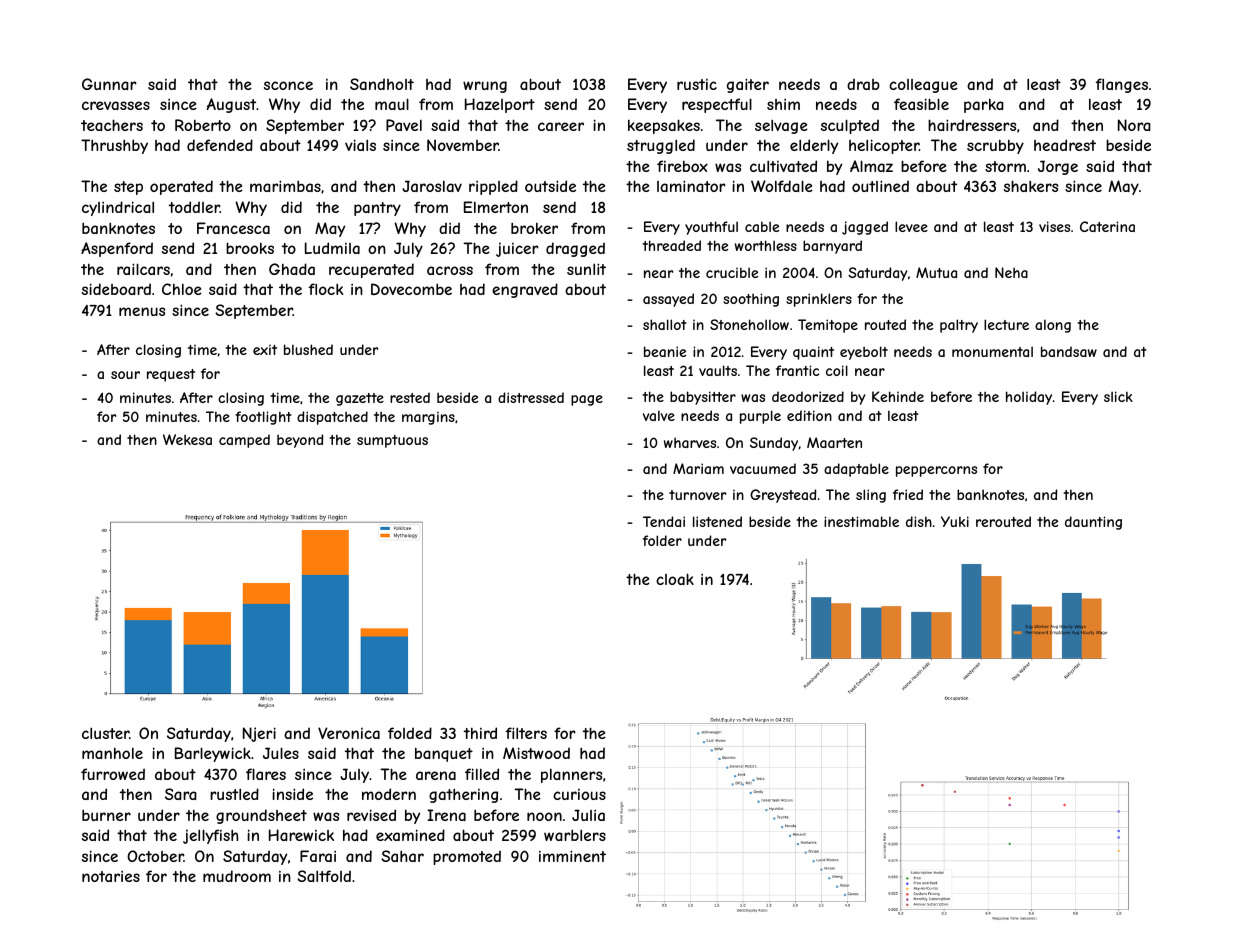 This page has height=952, width=1233. I want to click on camped, so click(244, 441).
